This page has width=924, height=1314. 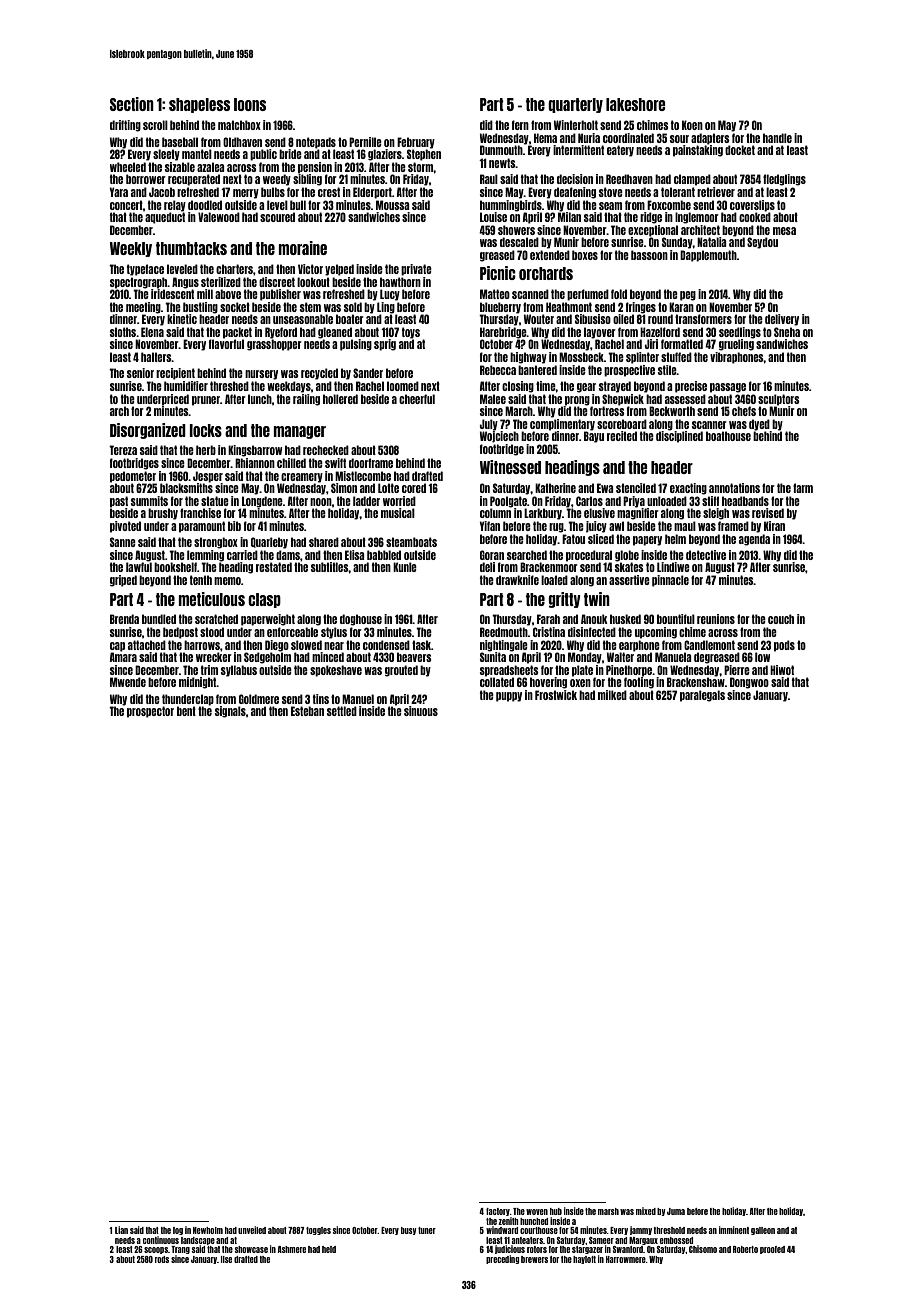 What do you see at coordinates (206, 450) in the page?
I see `herb` at bounding box center [206, 450].
